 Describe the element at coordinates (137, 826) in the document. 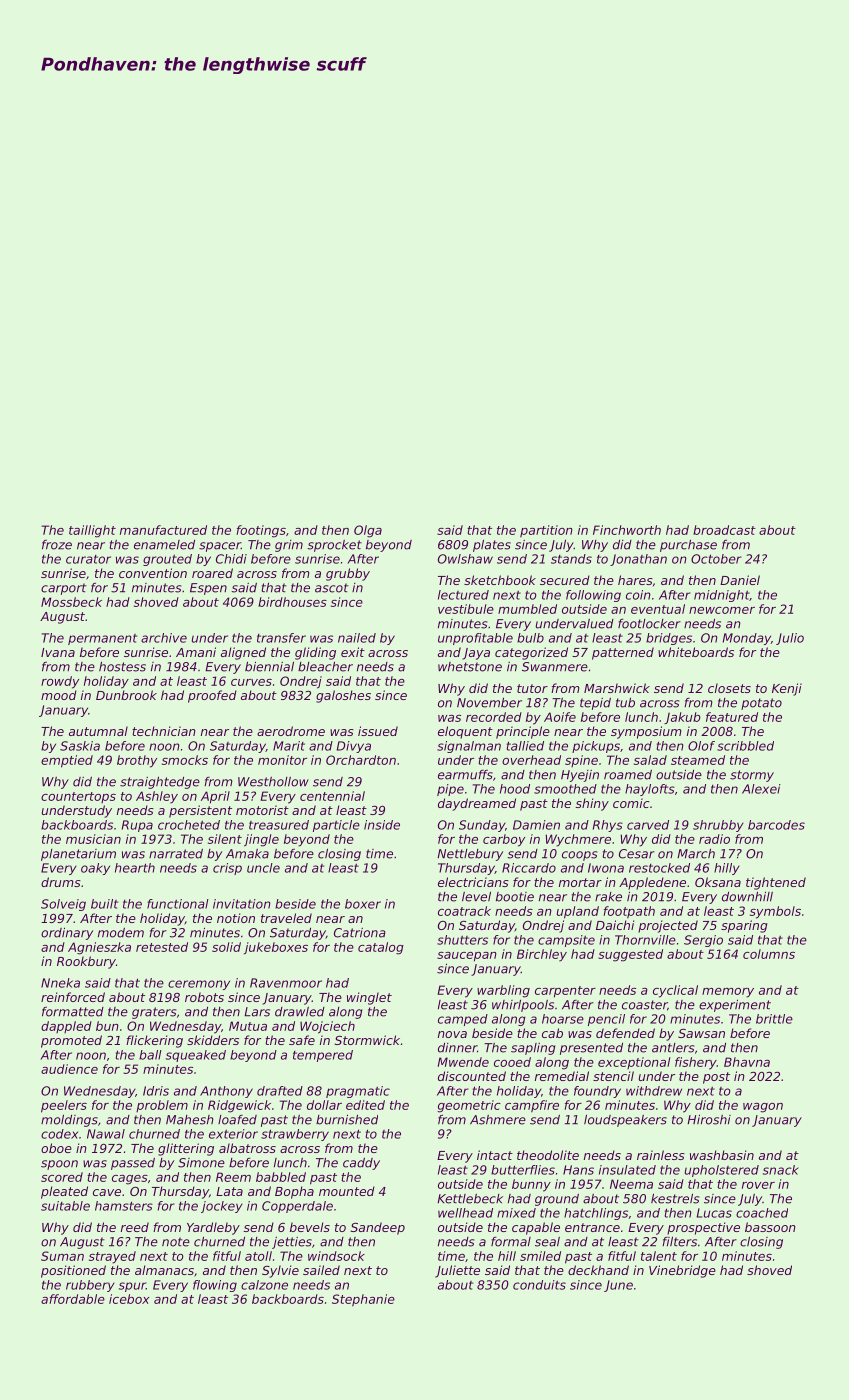

I see `Rupa` at that location.
